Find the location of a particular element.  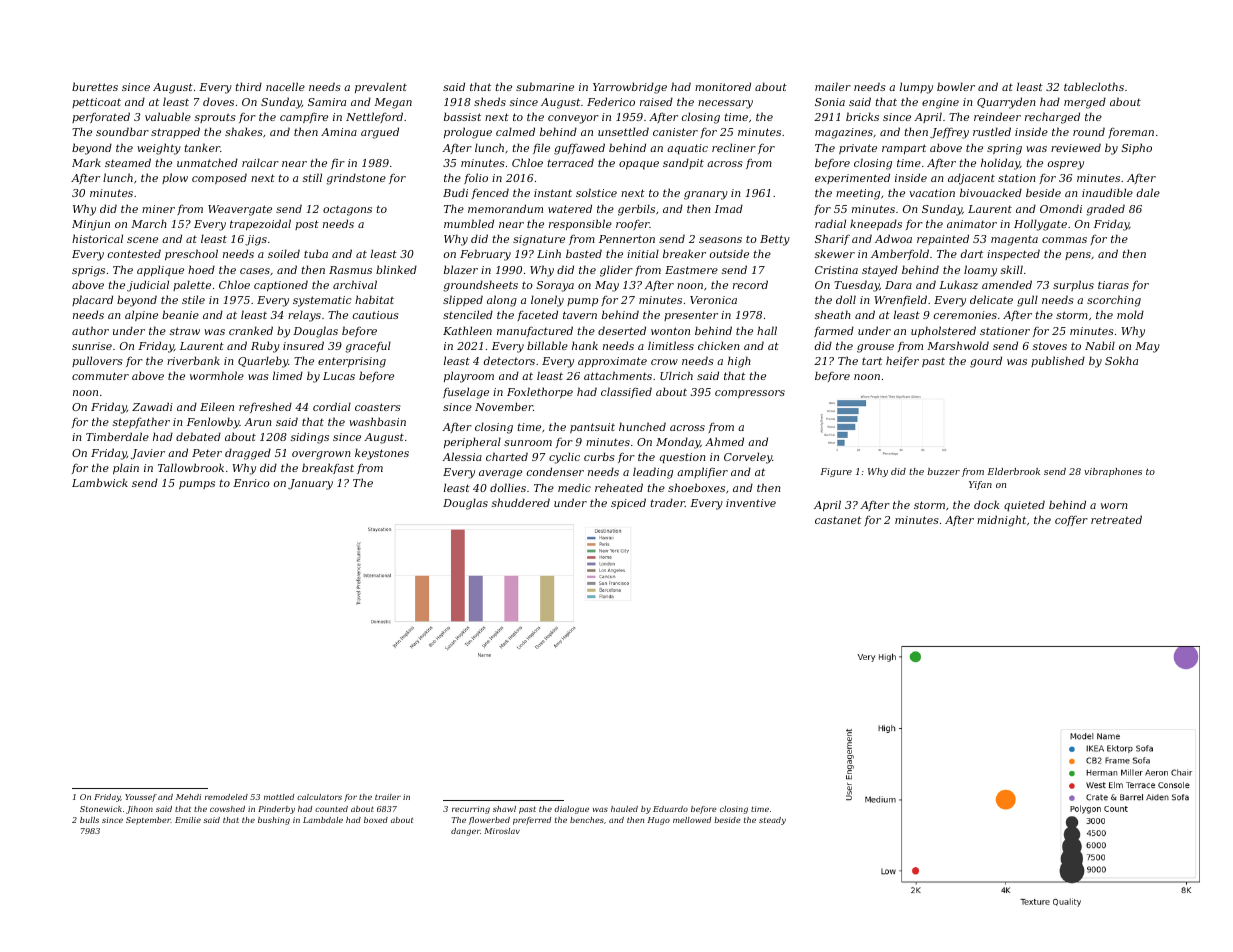

author is located at coordinates (90, 330).
